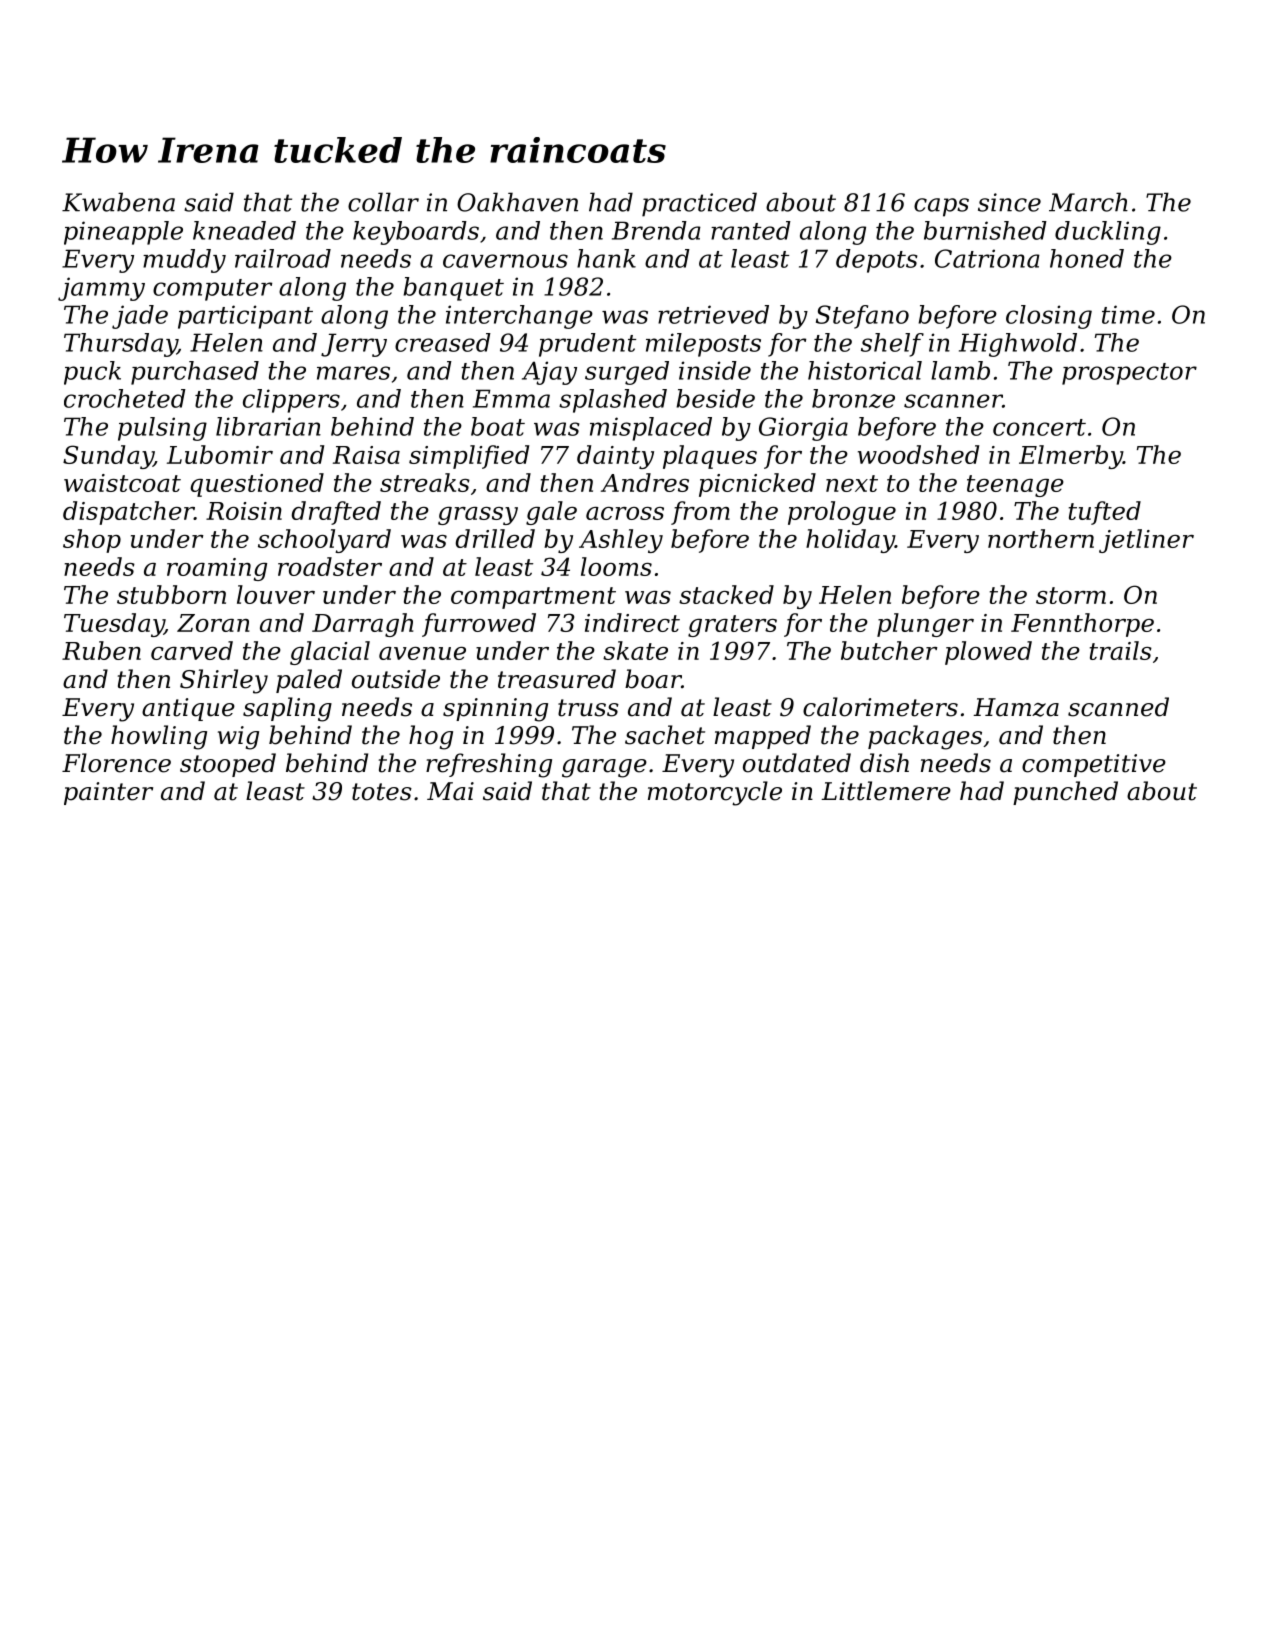  Describe the element at coordinates (1105, 513) in the page. I see `tufted` at that location.
